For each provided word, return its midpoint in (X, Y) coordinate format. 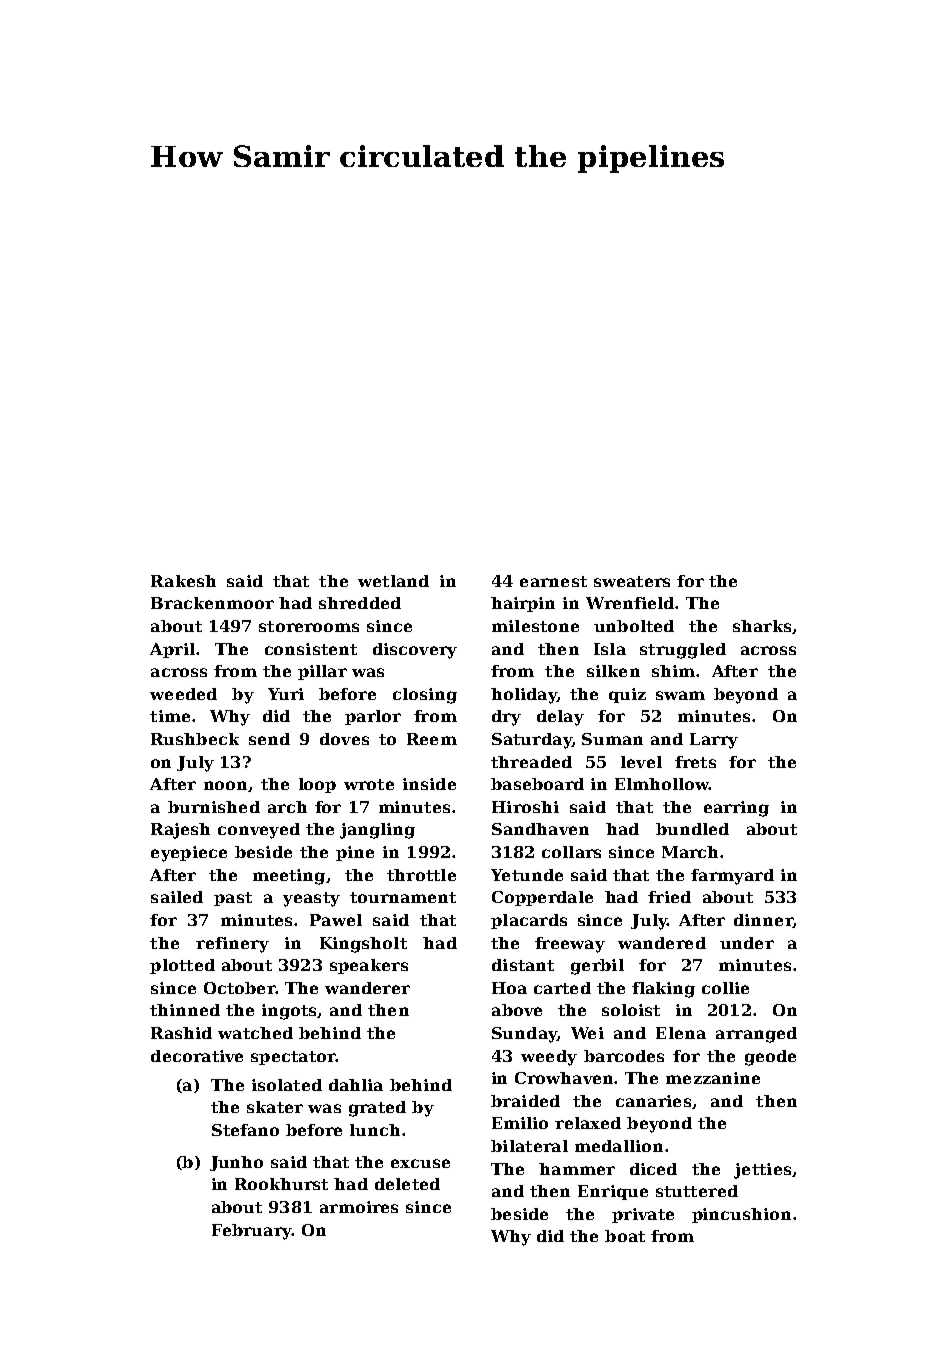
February (252, 1232)
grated (377, 1109)
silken (613, 671)
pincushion (741, 1215)
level (641, 762)
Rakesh (183, 581)
